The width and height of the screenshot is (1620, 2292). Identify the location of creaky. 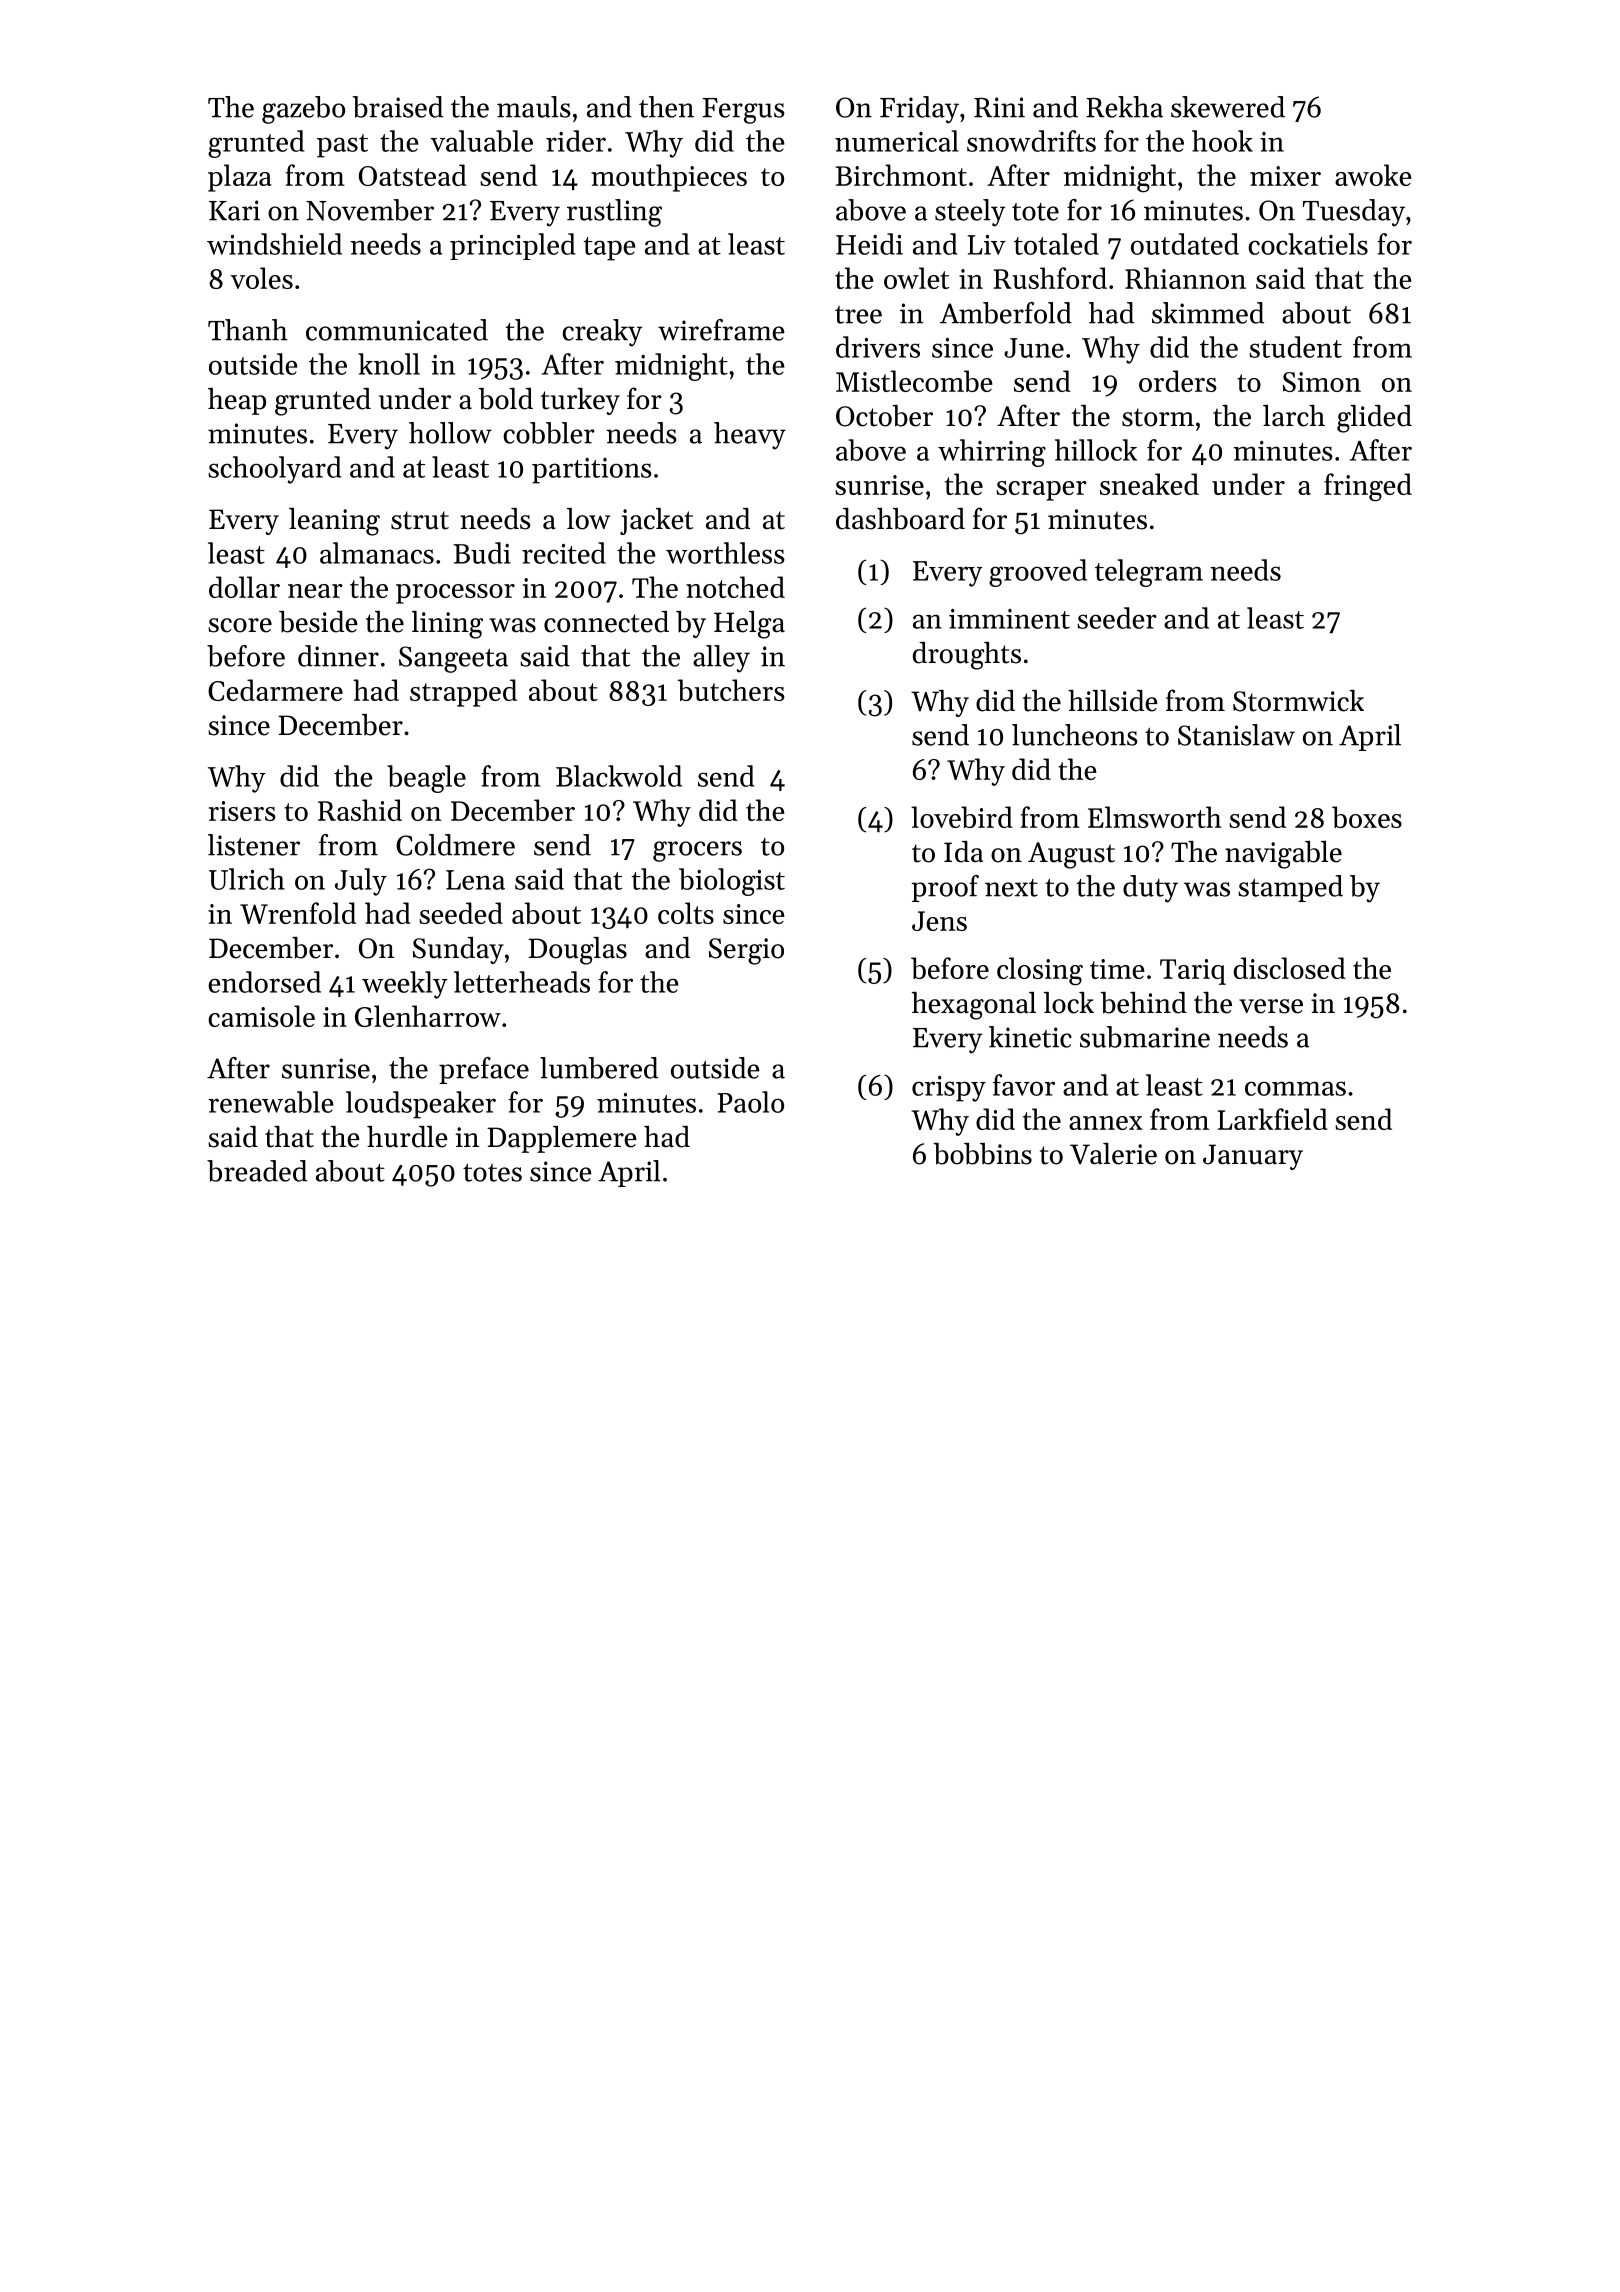
(602, 333).
